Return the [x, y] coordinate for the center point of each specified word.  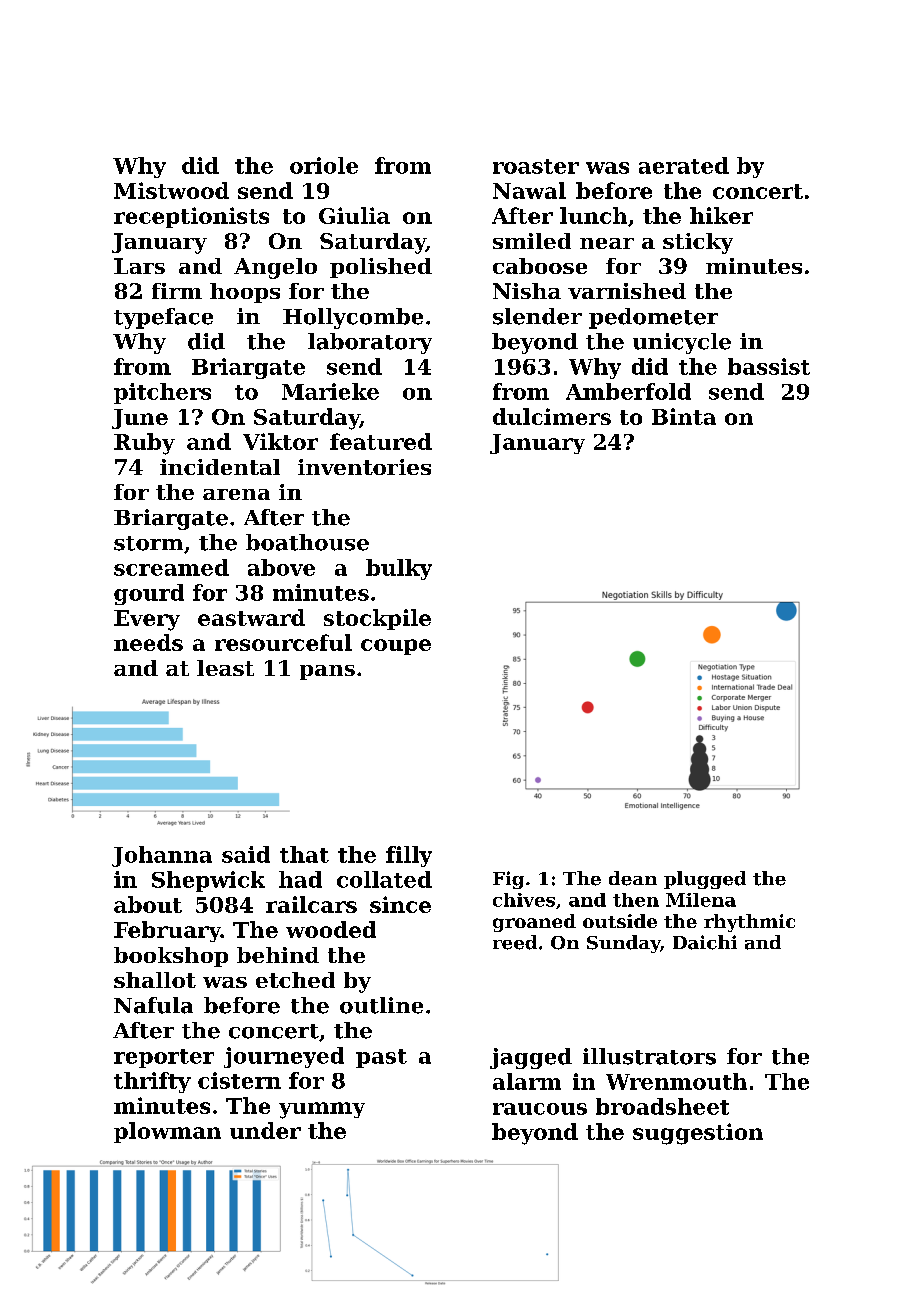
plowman [167, 1132]
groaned [534, 923]
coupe [396, 647]
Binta [684, 416]
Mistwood [171, 190]
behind [278, 955]
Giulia [354, 215]
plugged [705, 880]
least [225, 668]
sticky [698, 243]
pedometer [653, 318]
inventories [364, 467]
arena [236, 494]
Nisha [527, 291]
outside [620, 921]
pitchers [162, 393]
